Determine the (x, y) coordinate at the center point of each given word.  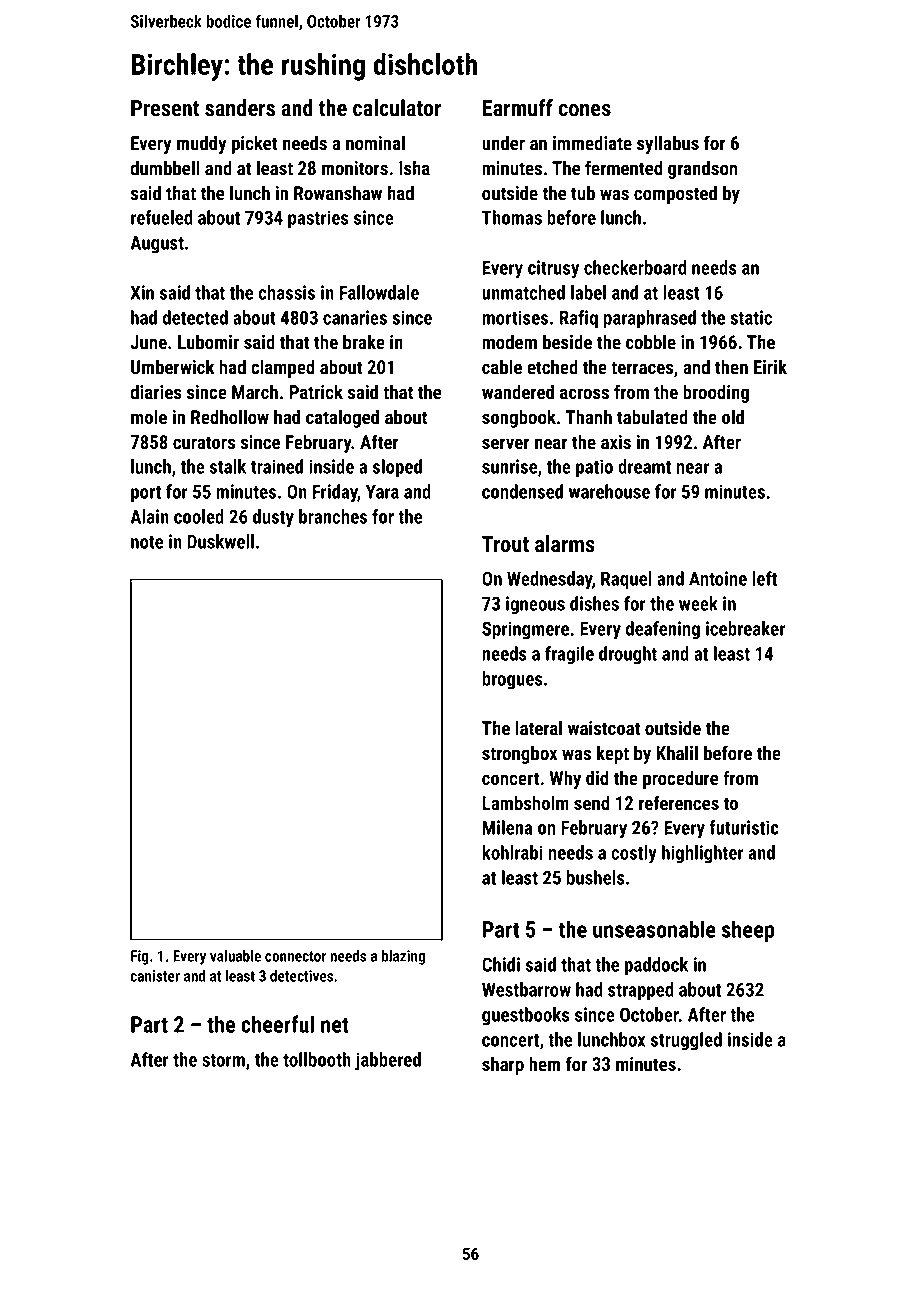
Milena (507, 827)
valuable (235, 956)
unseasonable (654, 929)
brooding (716, 393)
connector (295, 956)
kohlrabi (512, 852)
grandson (703, 169)
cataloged (342, 418)
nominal (375, 143)
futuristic (744, 827)
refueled (162, 217)
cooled (199, 516)
